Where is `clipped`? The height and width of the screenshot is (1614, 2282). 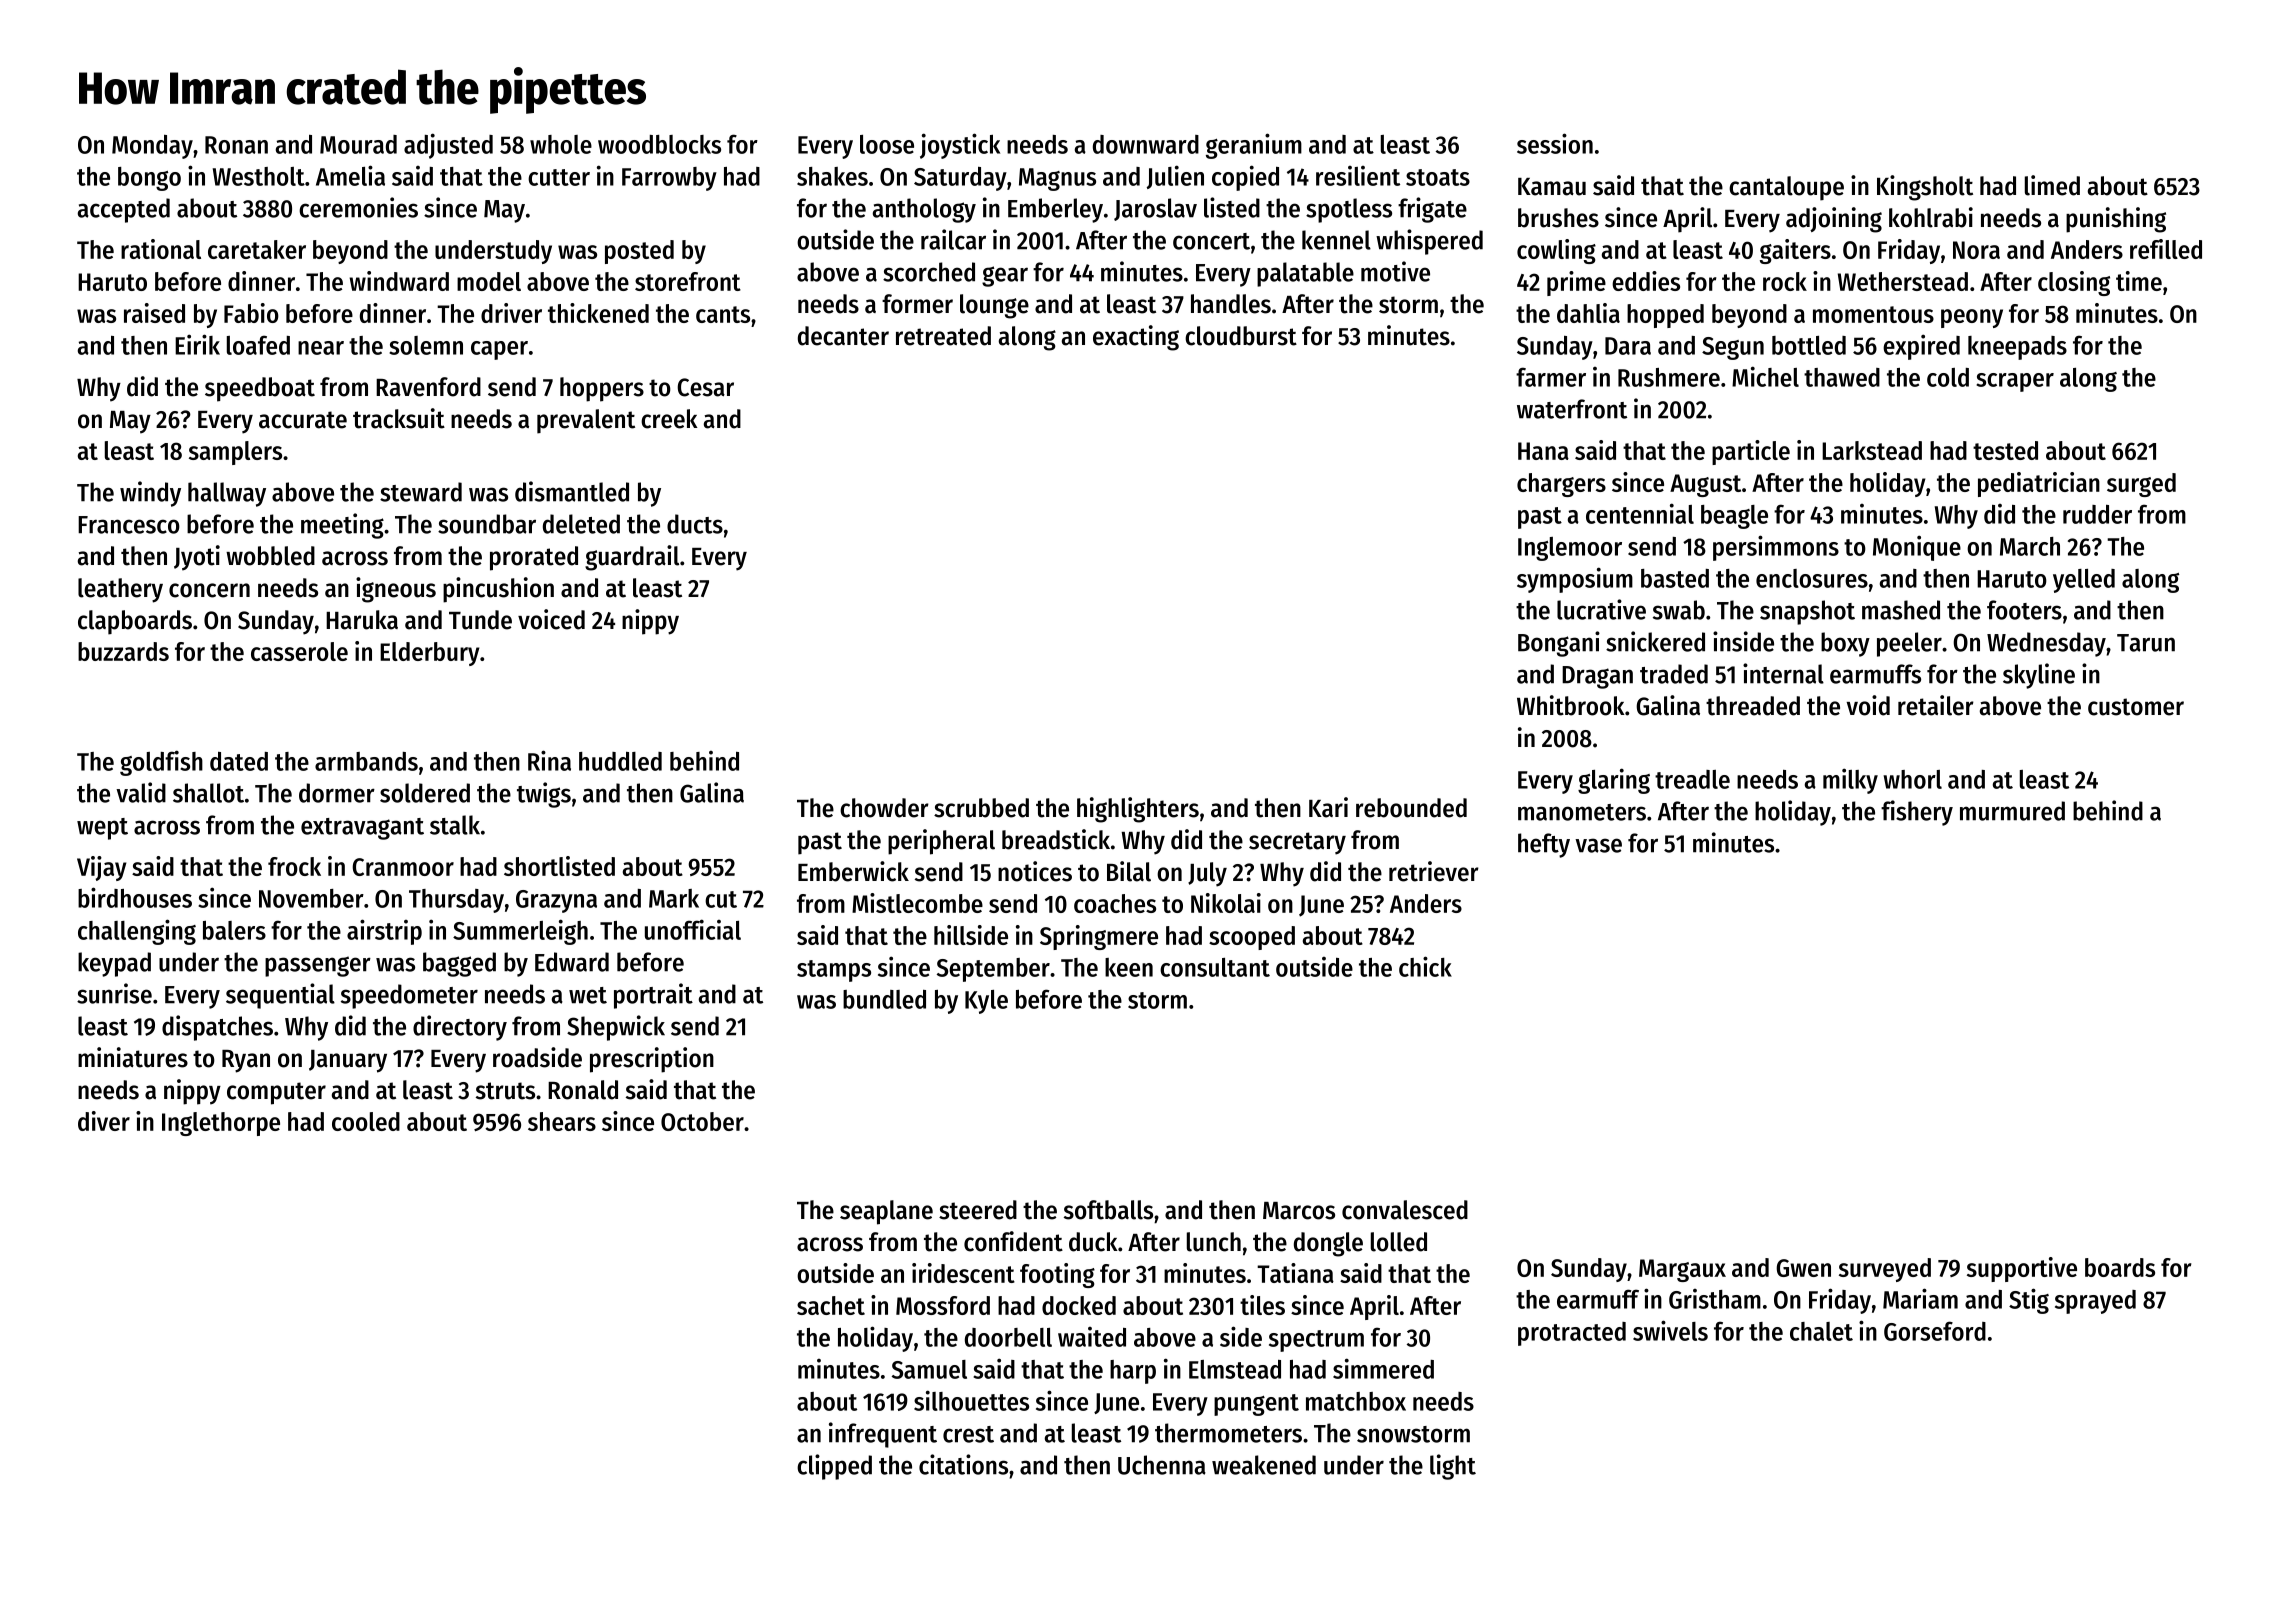 clipped is located at coordinates (834, 1467).
